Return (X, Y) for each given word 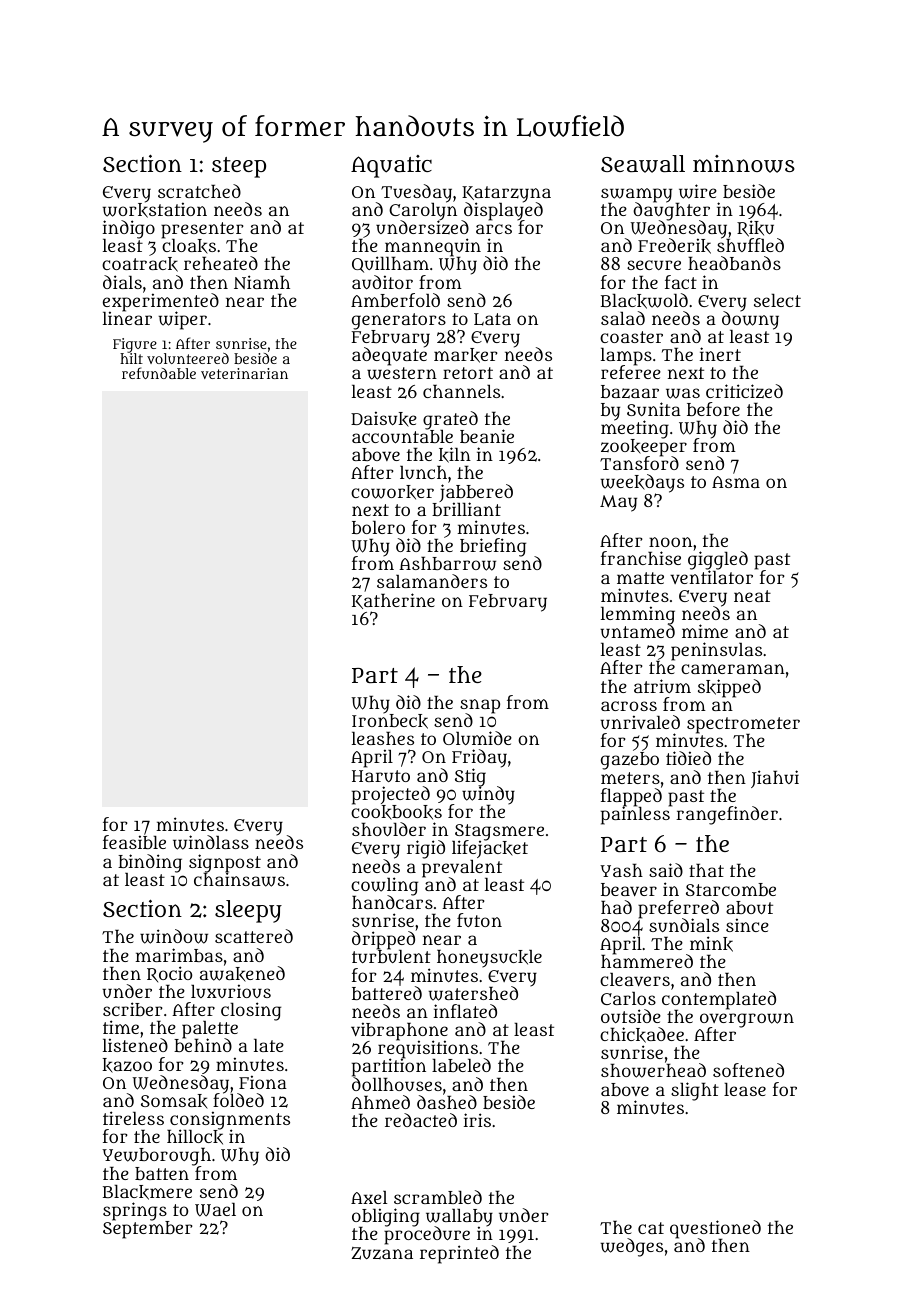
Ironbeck (390, 721)
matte (640, 578)
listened (135, 1045)
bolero (378, 527)
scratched (199, 191)
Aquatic (391, 166)
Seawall (643, 164)
